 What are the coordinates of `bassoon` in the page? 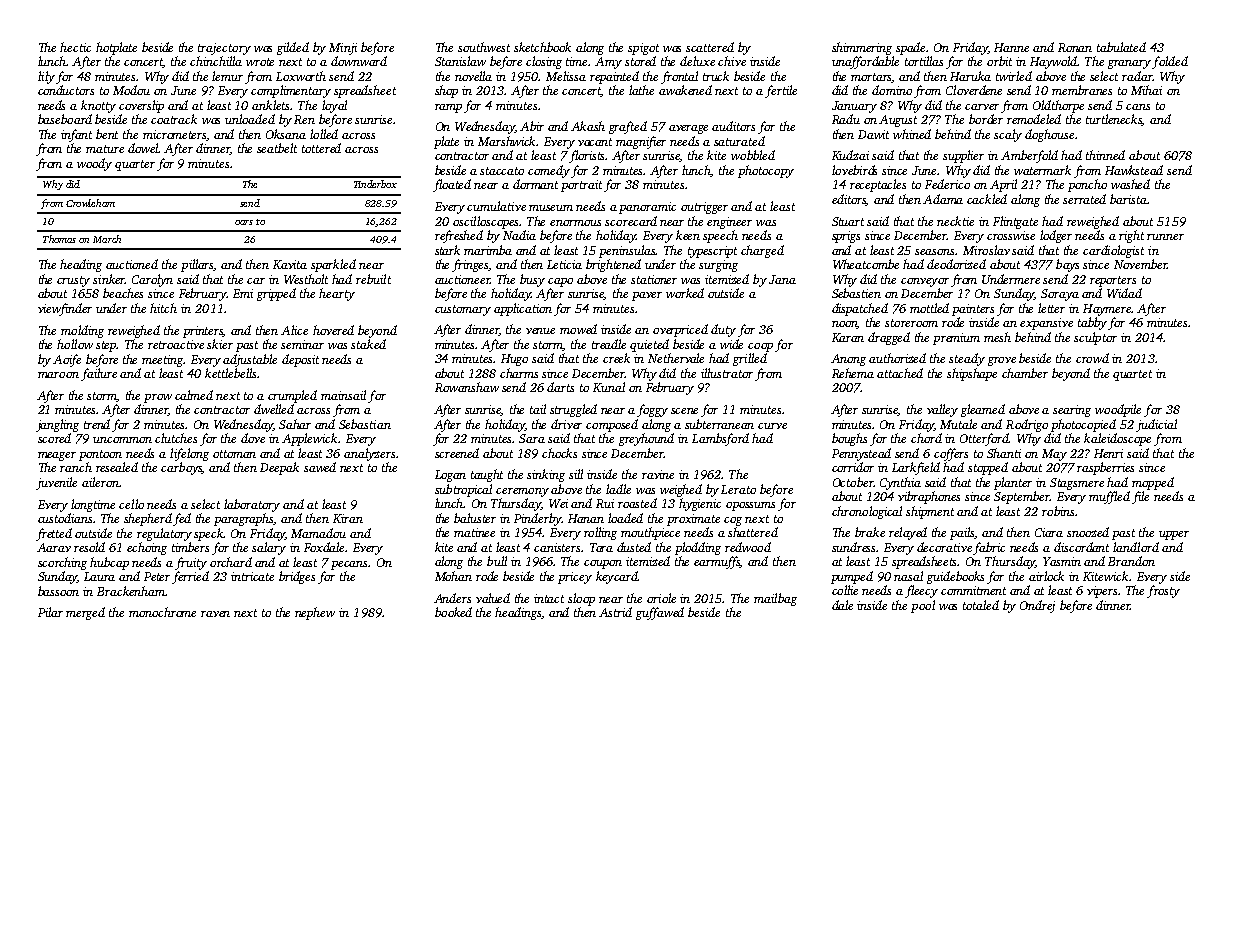 It's located at (58, 591).
